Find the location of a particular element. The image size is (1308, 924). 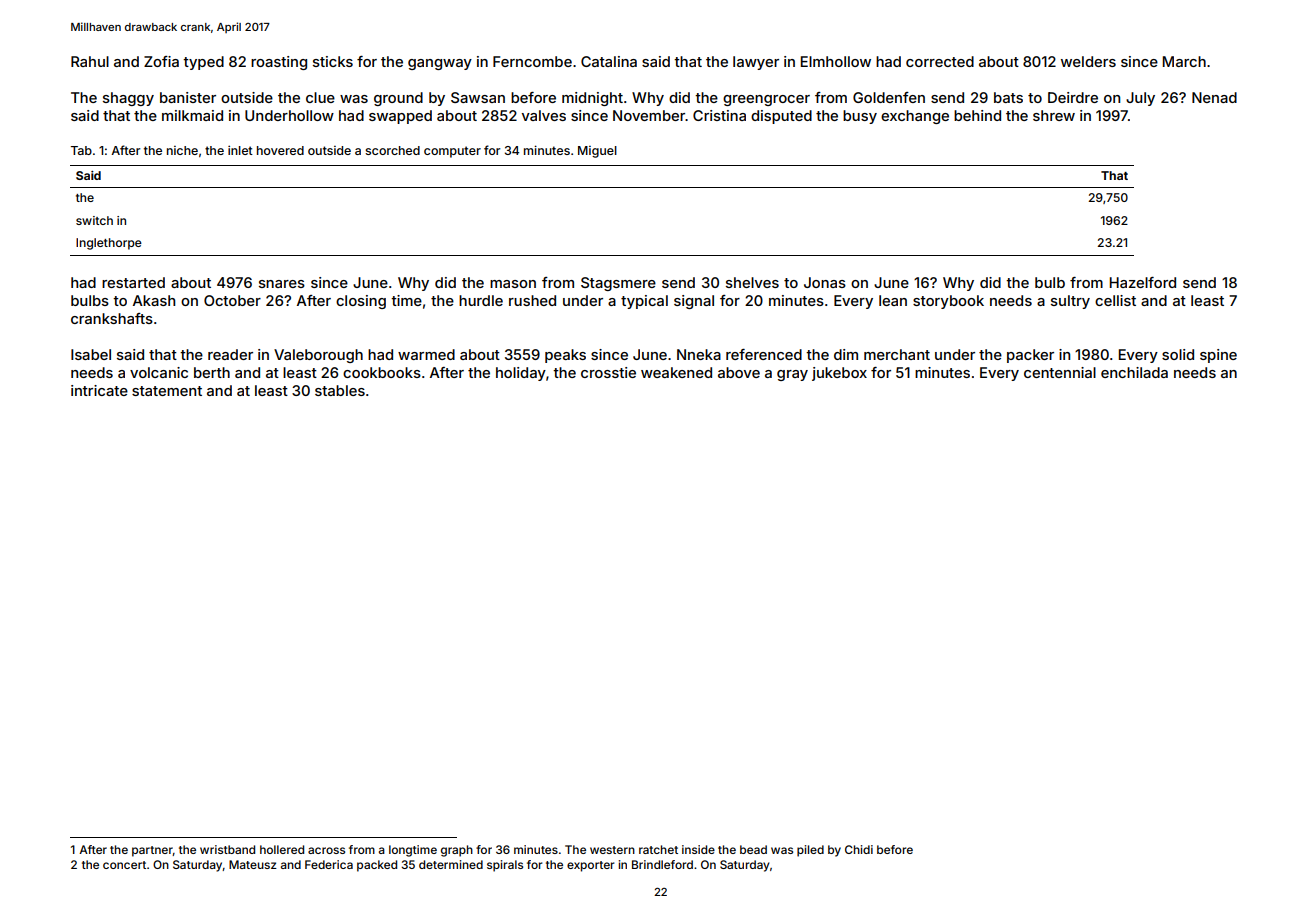

valves is located at coordinates (544, 115).
